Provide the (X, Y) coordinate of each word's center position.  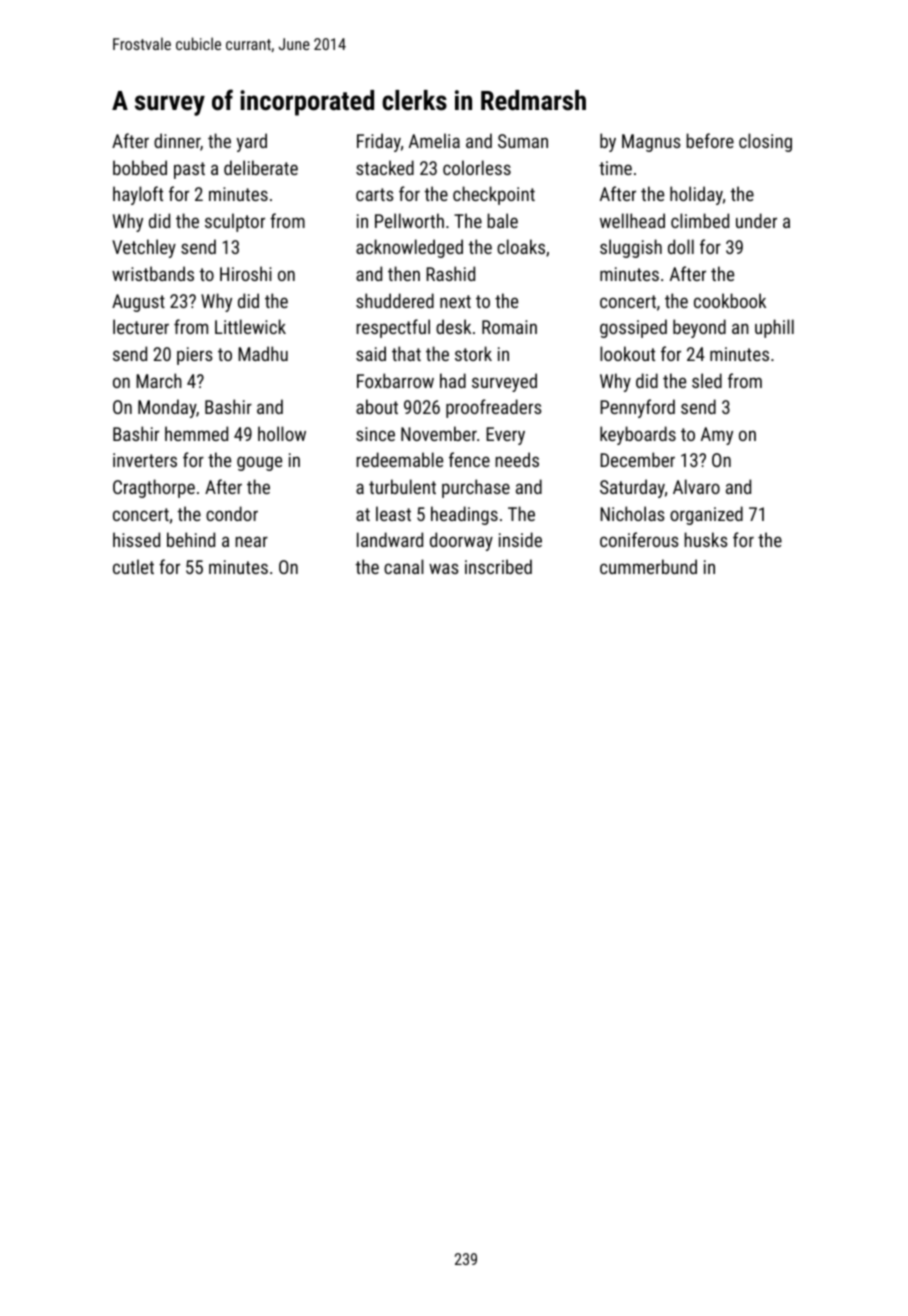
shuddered (395, 300)
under (756, 220)
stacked (385, 167)
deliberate (261, 167)
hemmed (196, 433)
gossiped (633, 328)
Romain (509, 327)
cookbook (730, 300)
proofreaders (494, 408)
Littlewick (250, 326)
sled (707, 380)
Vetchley (144, 248)
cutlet (133, 566)
